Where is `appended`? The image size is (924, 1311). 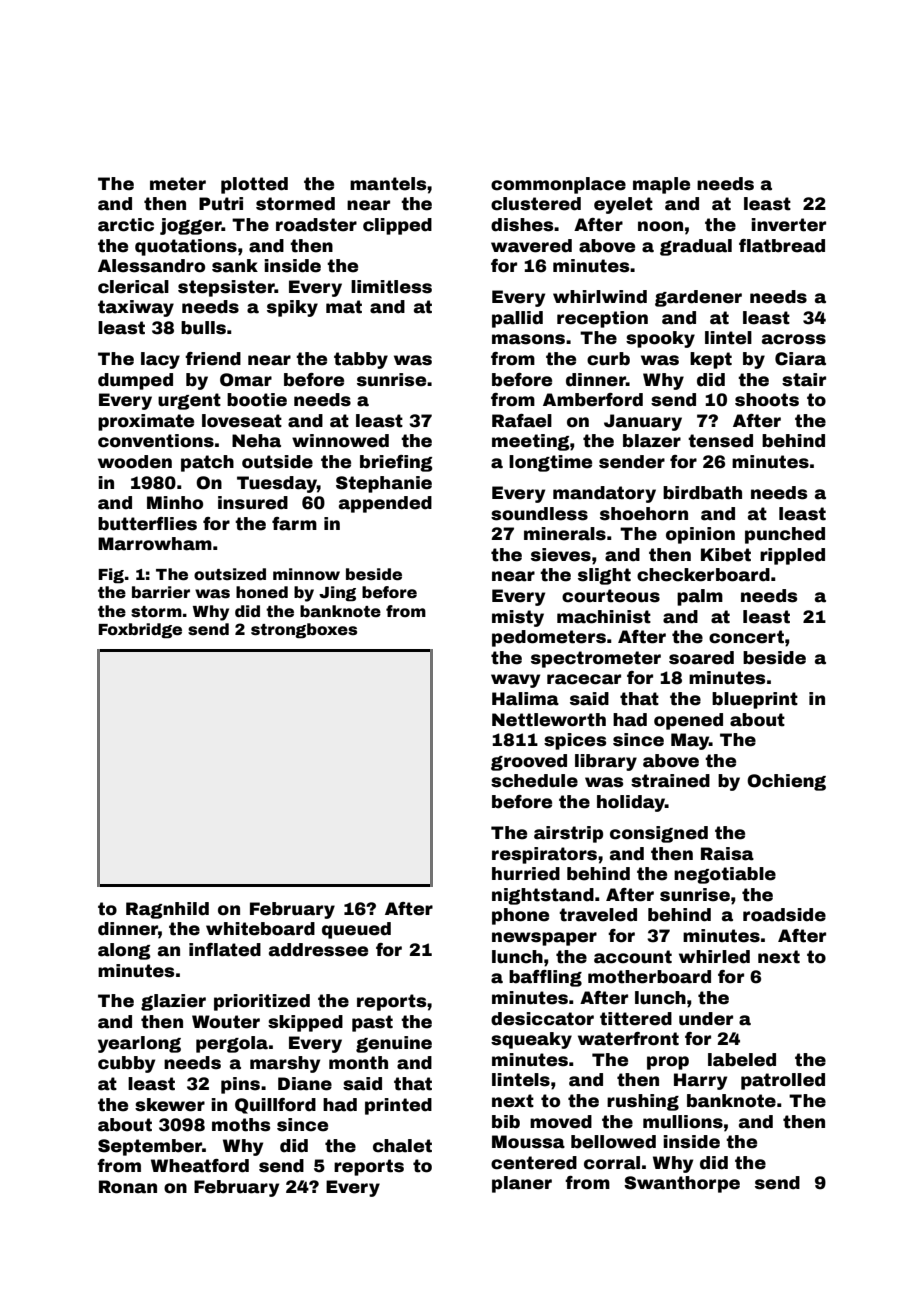 appended is located at coordinates (385, 504).
